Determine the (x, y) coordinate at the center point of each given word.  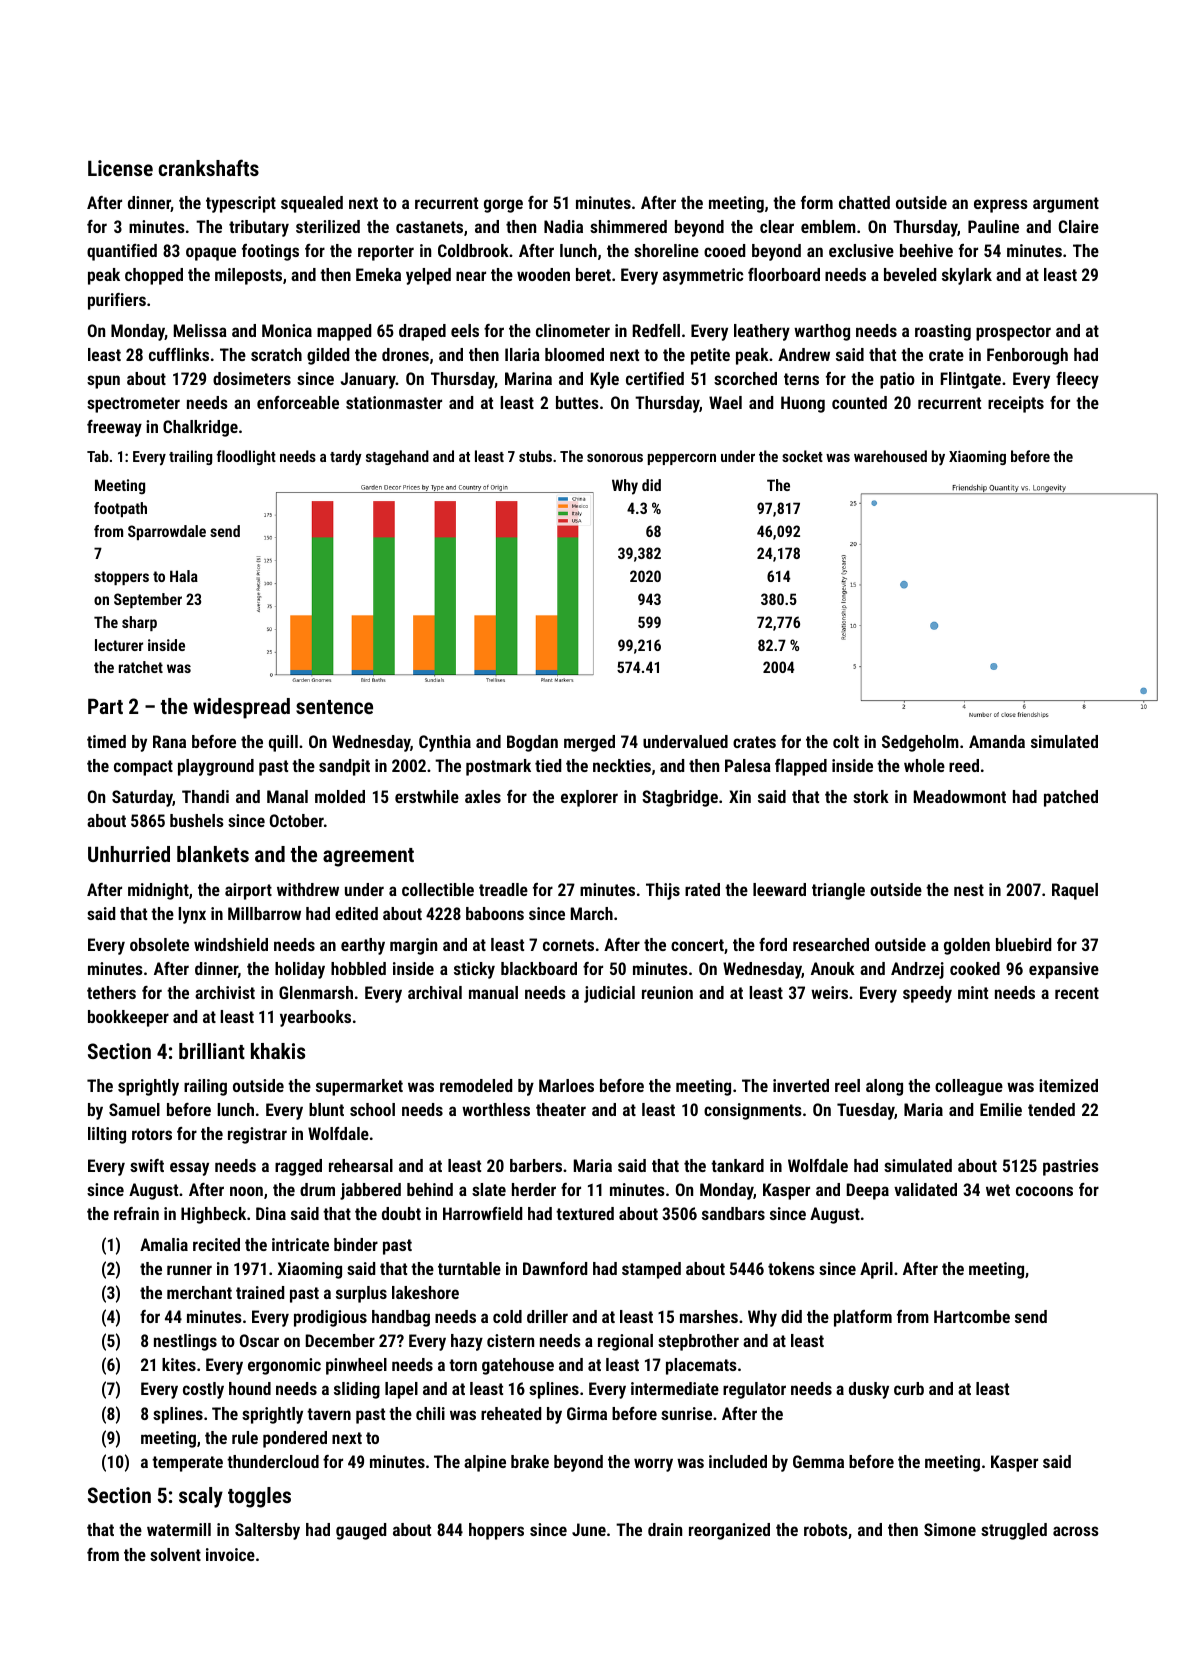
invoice (230, 1554)
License (120, 168)
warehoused (890, 456)
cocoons (1044, 1191)
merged (589, 743)
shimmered (628, 226)
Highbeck (213, 1215)
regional (625, 1342)
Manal (287, 796)
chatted (864, 202)
